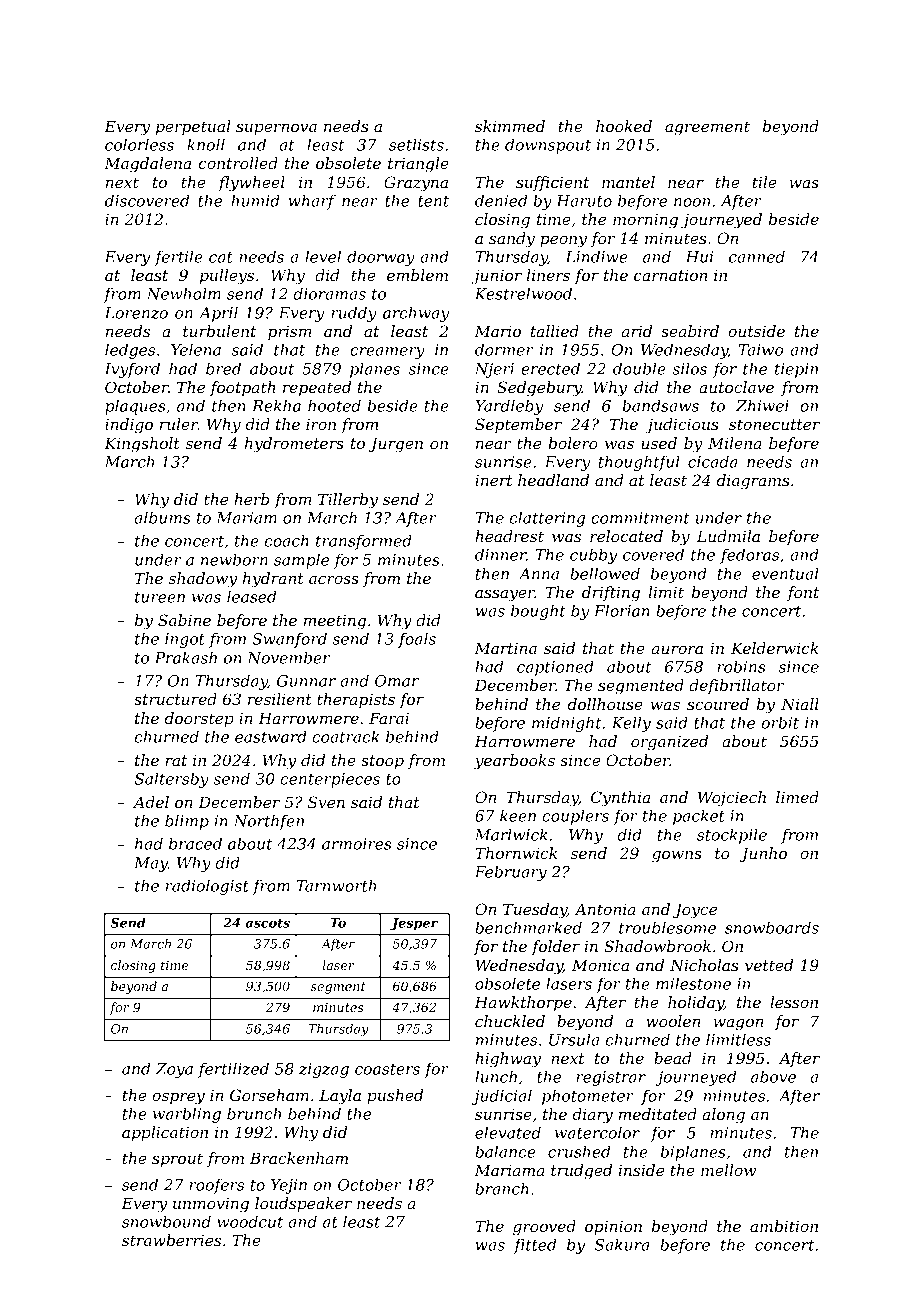 Image resolution: width=924 pixels, height=1308 pixels. What do you see at coordinates (505, 648) in the screenshot?
I see `Martina` at bounding box center [505, 648].
